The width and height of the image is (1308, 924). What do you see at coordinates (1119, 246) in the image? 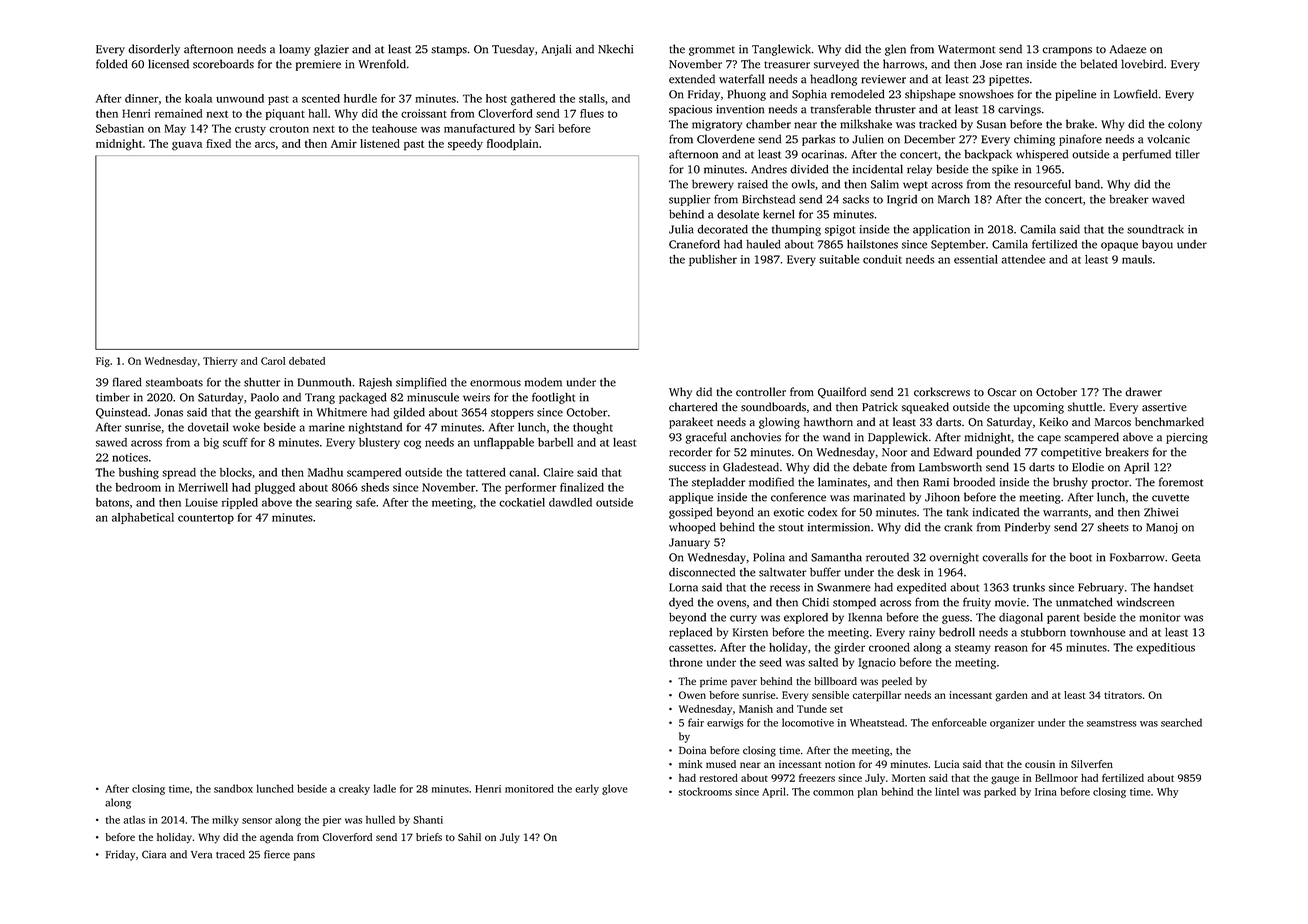
I see `opaque` at bounding box center [1119, 246].
